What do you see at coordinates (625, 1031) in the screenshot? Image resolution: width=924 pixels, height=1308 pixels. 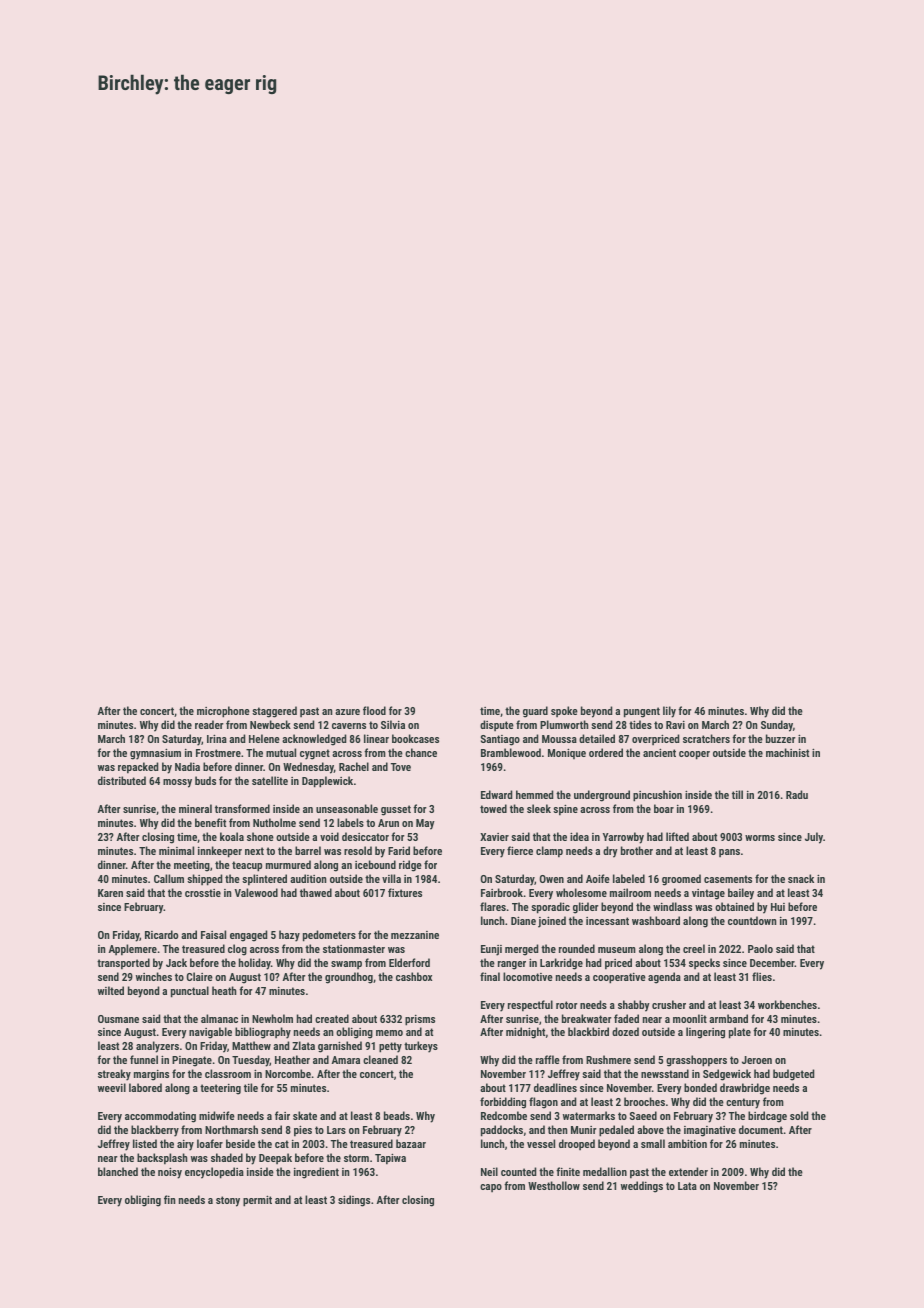 I see `dozed` at bounding box center [625, 1031].
